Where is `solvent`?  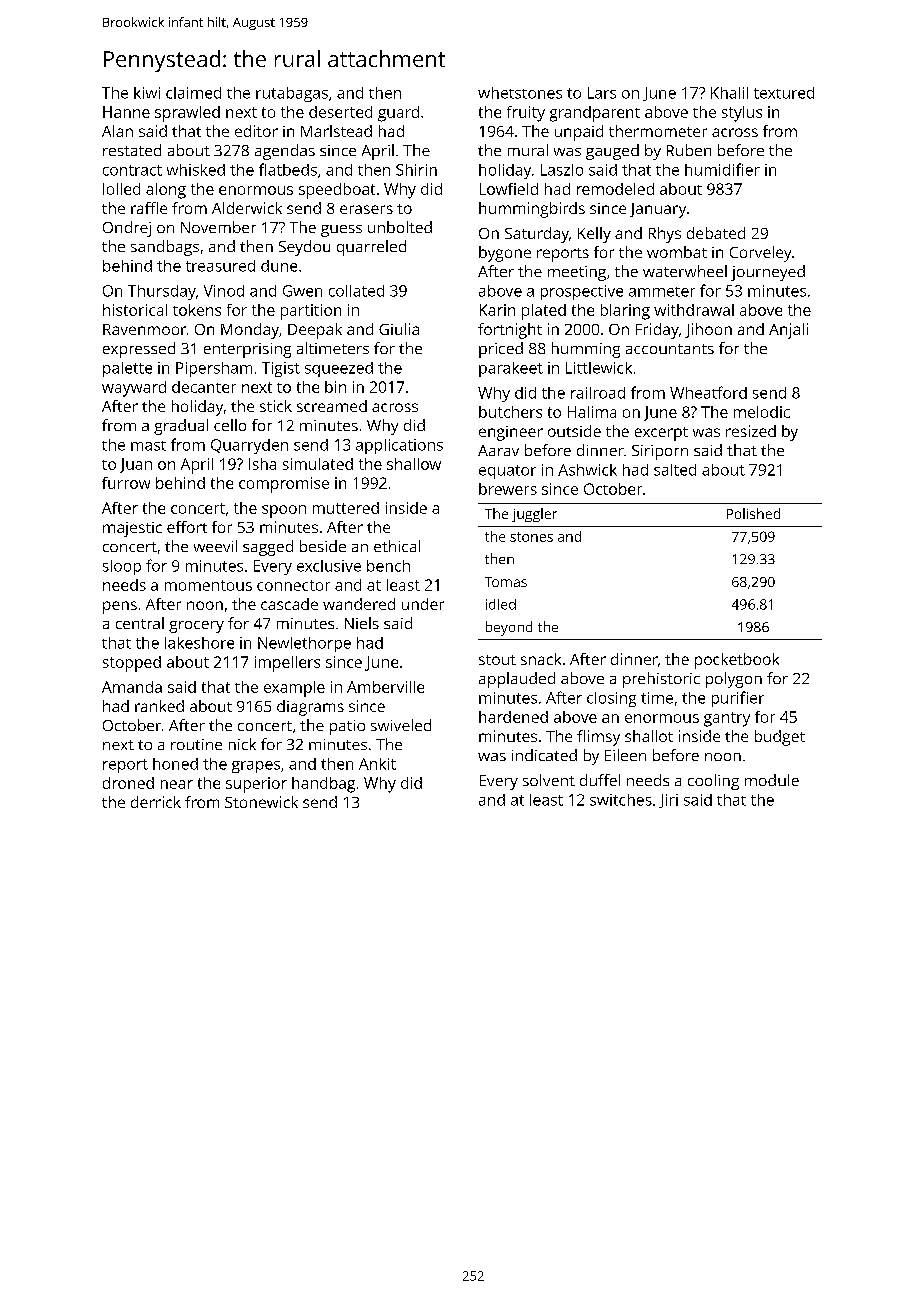
solvent is located at coordinates (549, 780).
